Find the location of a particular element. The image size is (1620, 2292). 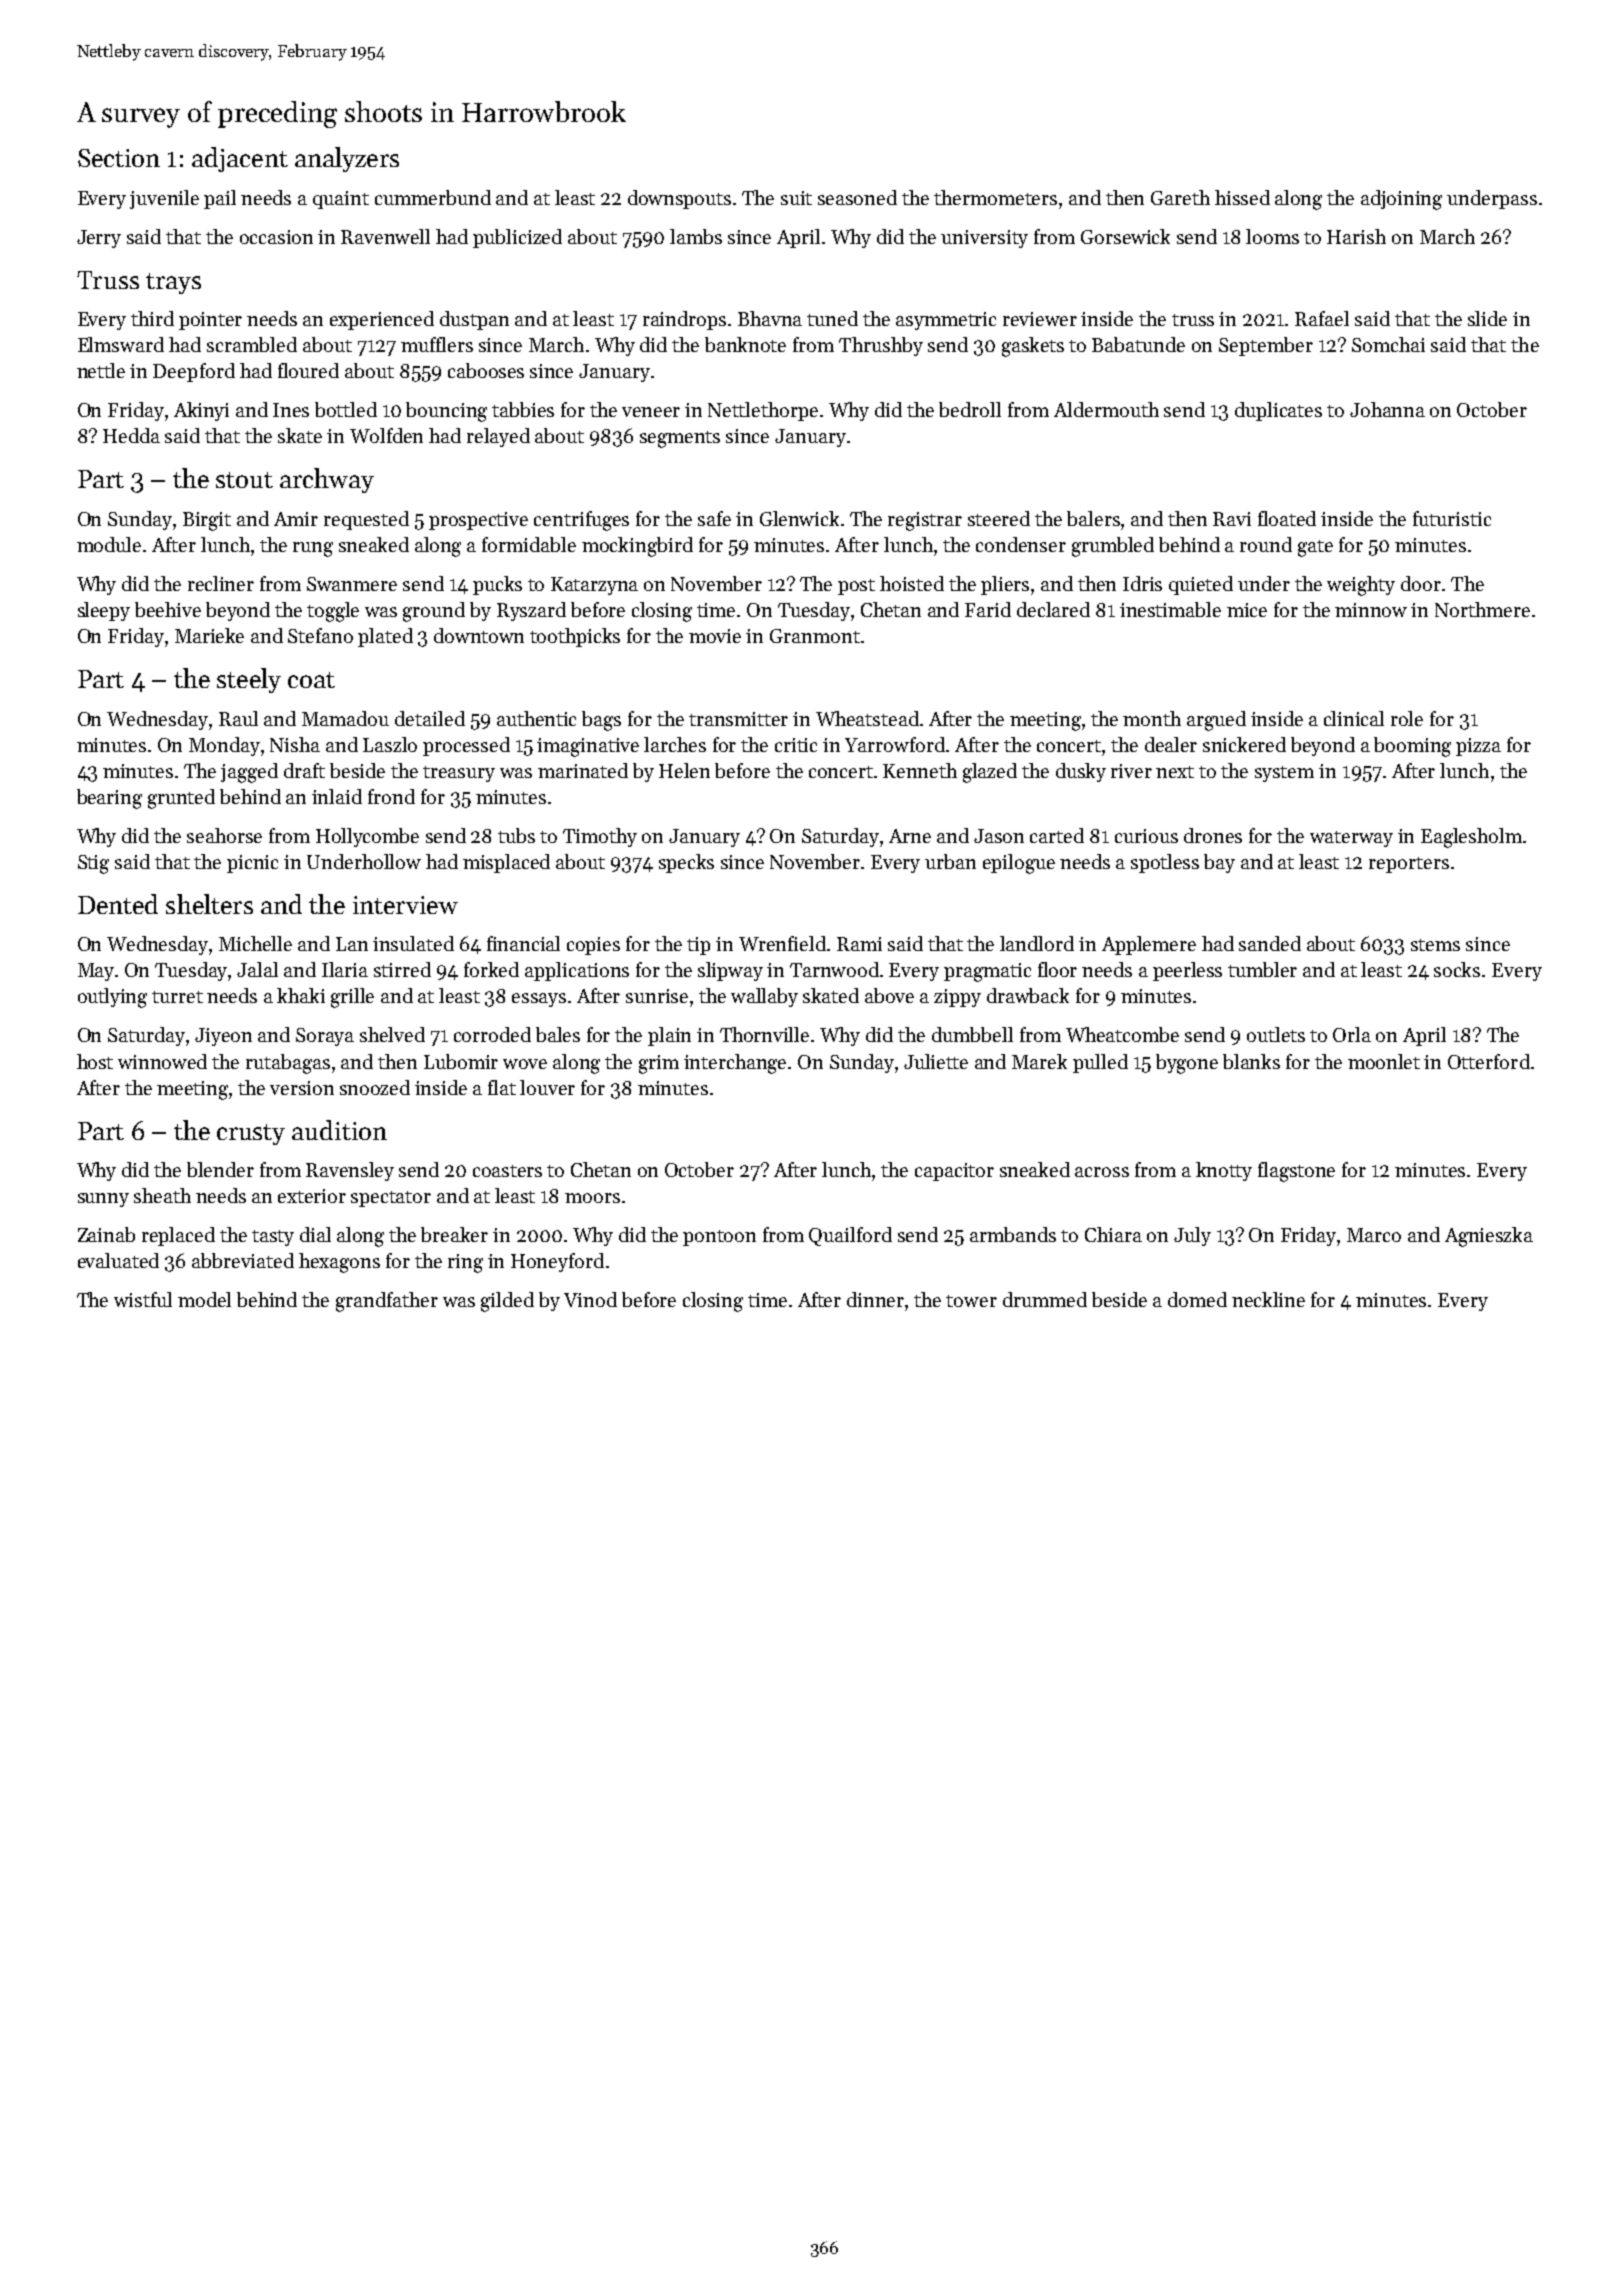

wove is located at coordinates (525, 1064).
